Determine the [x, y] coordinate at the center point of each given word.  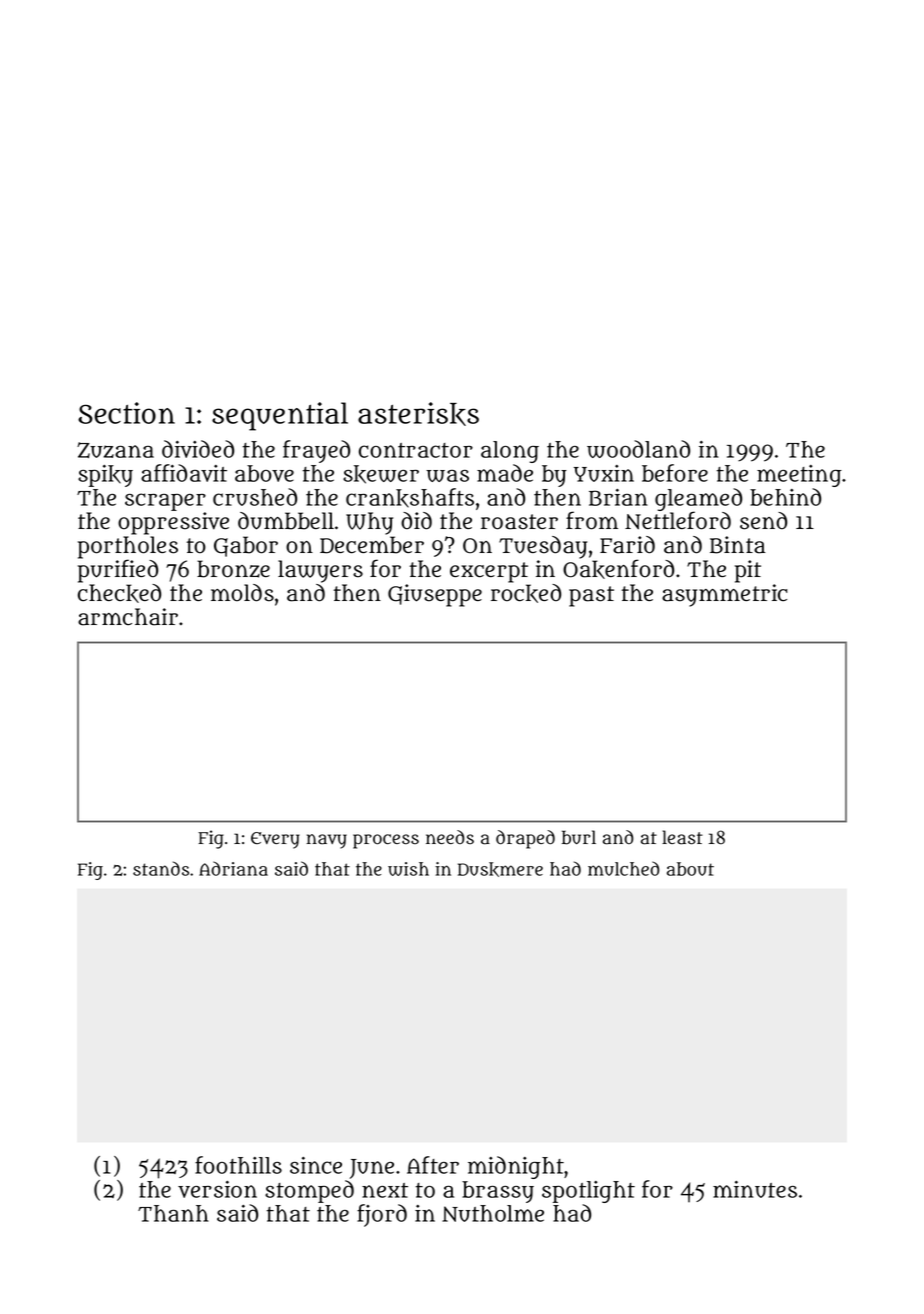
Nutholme [493, 1213]
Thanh [173, 1213]
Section [126, 413]
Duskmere [500, 869]
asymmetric [724, 595]
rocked [526, 593]
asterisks [418, 414]
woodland [638, 449]
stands [161, 868]
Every [275, 840]
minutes [755, 1189]
